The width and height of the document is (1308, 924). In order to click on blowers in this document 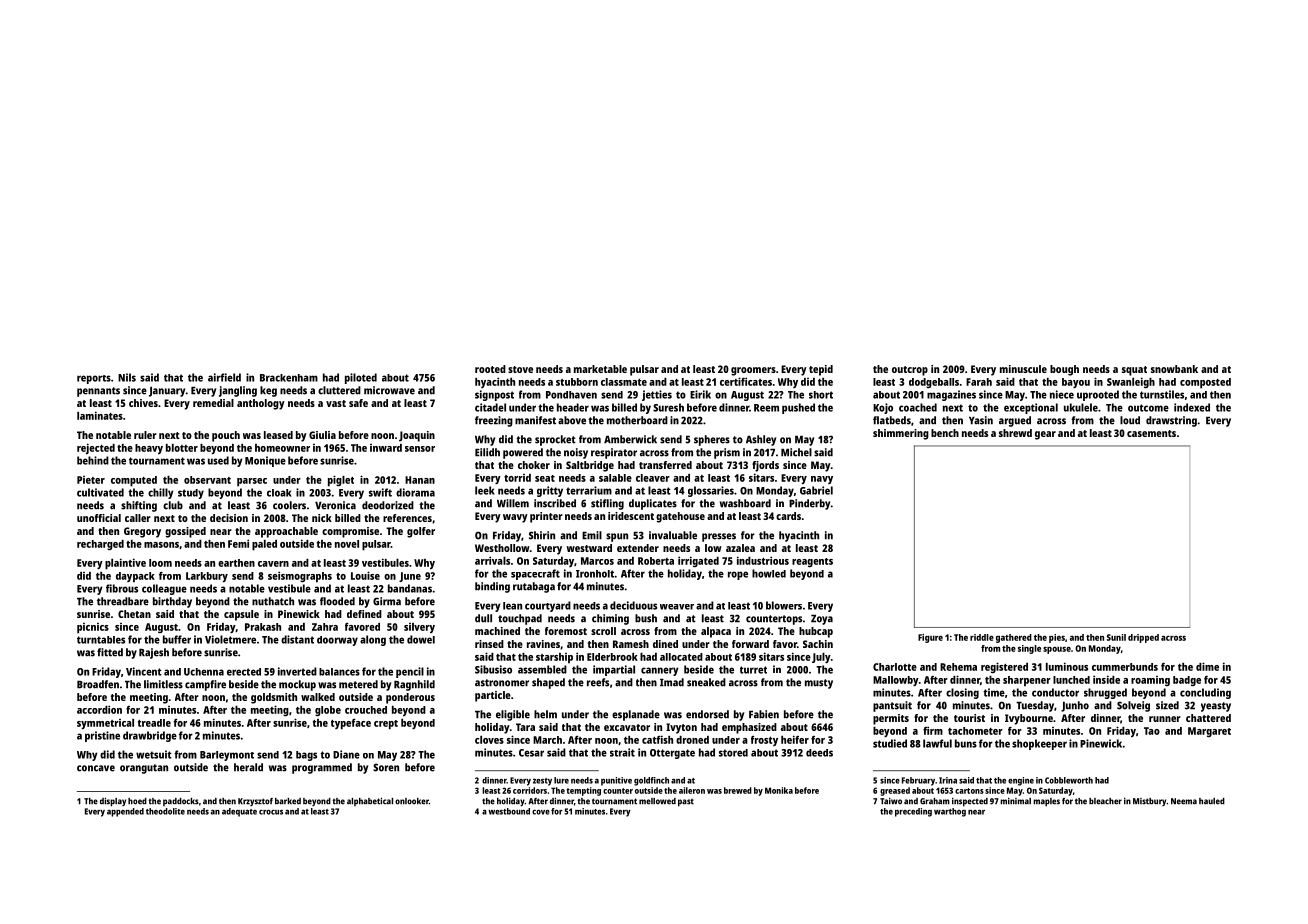, I will do `click(784, 605)`.
